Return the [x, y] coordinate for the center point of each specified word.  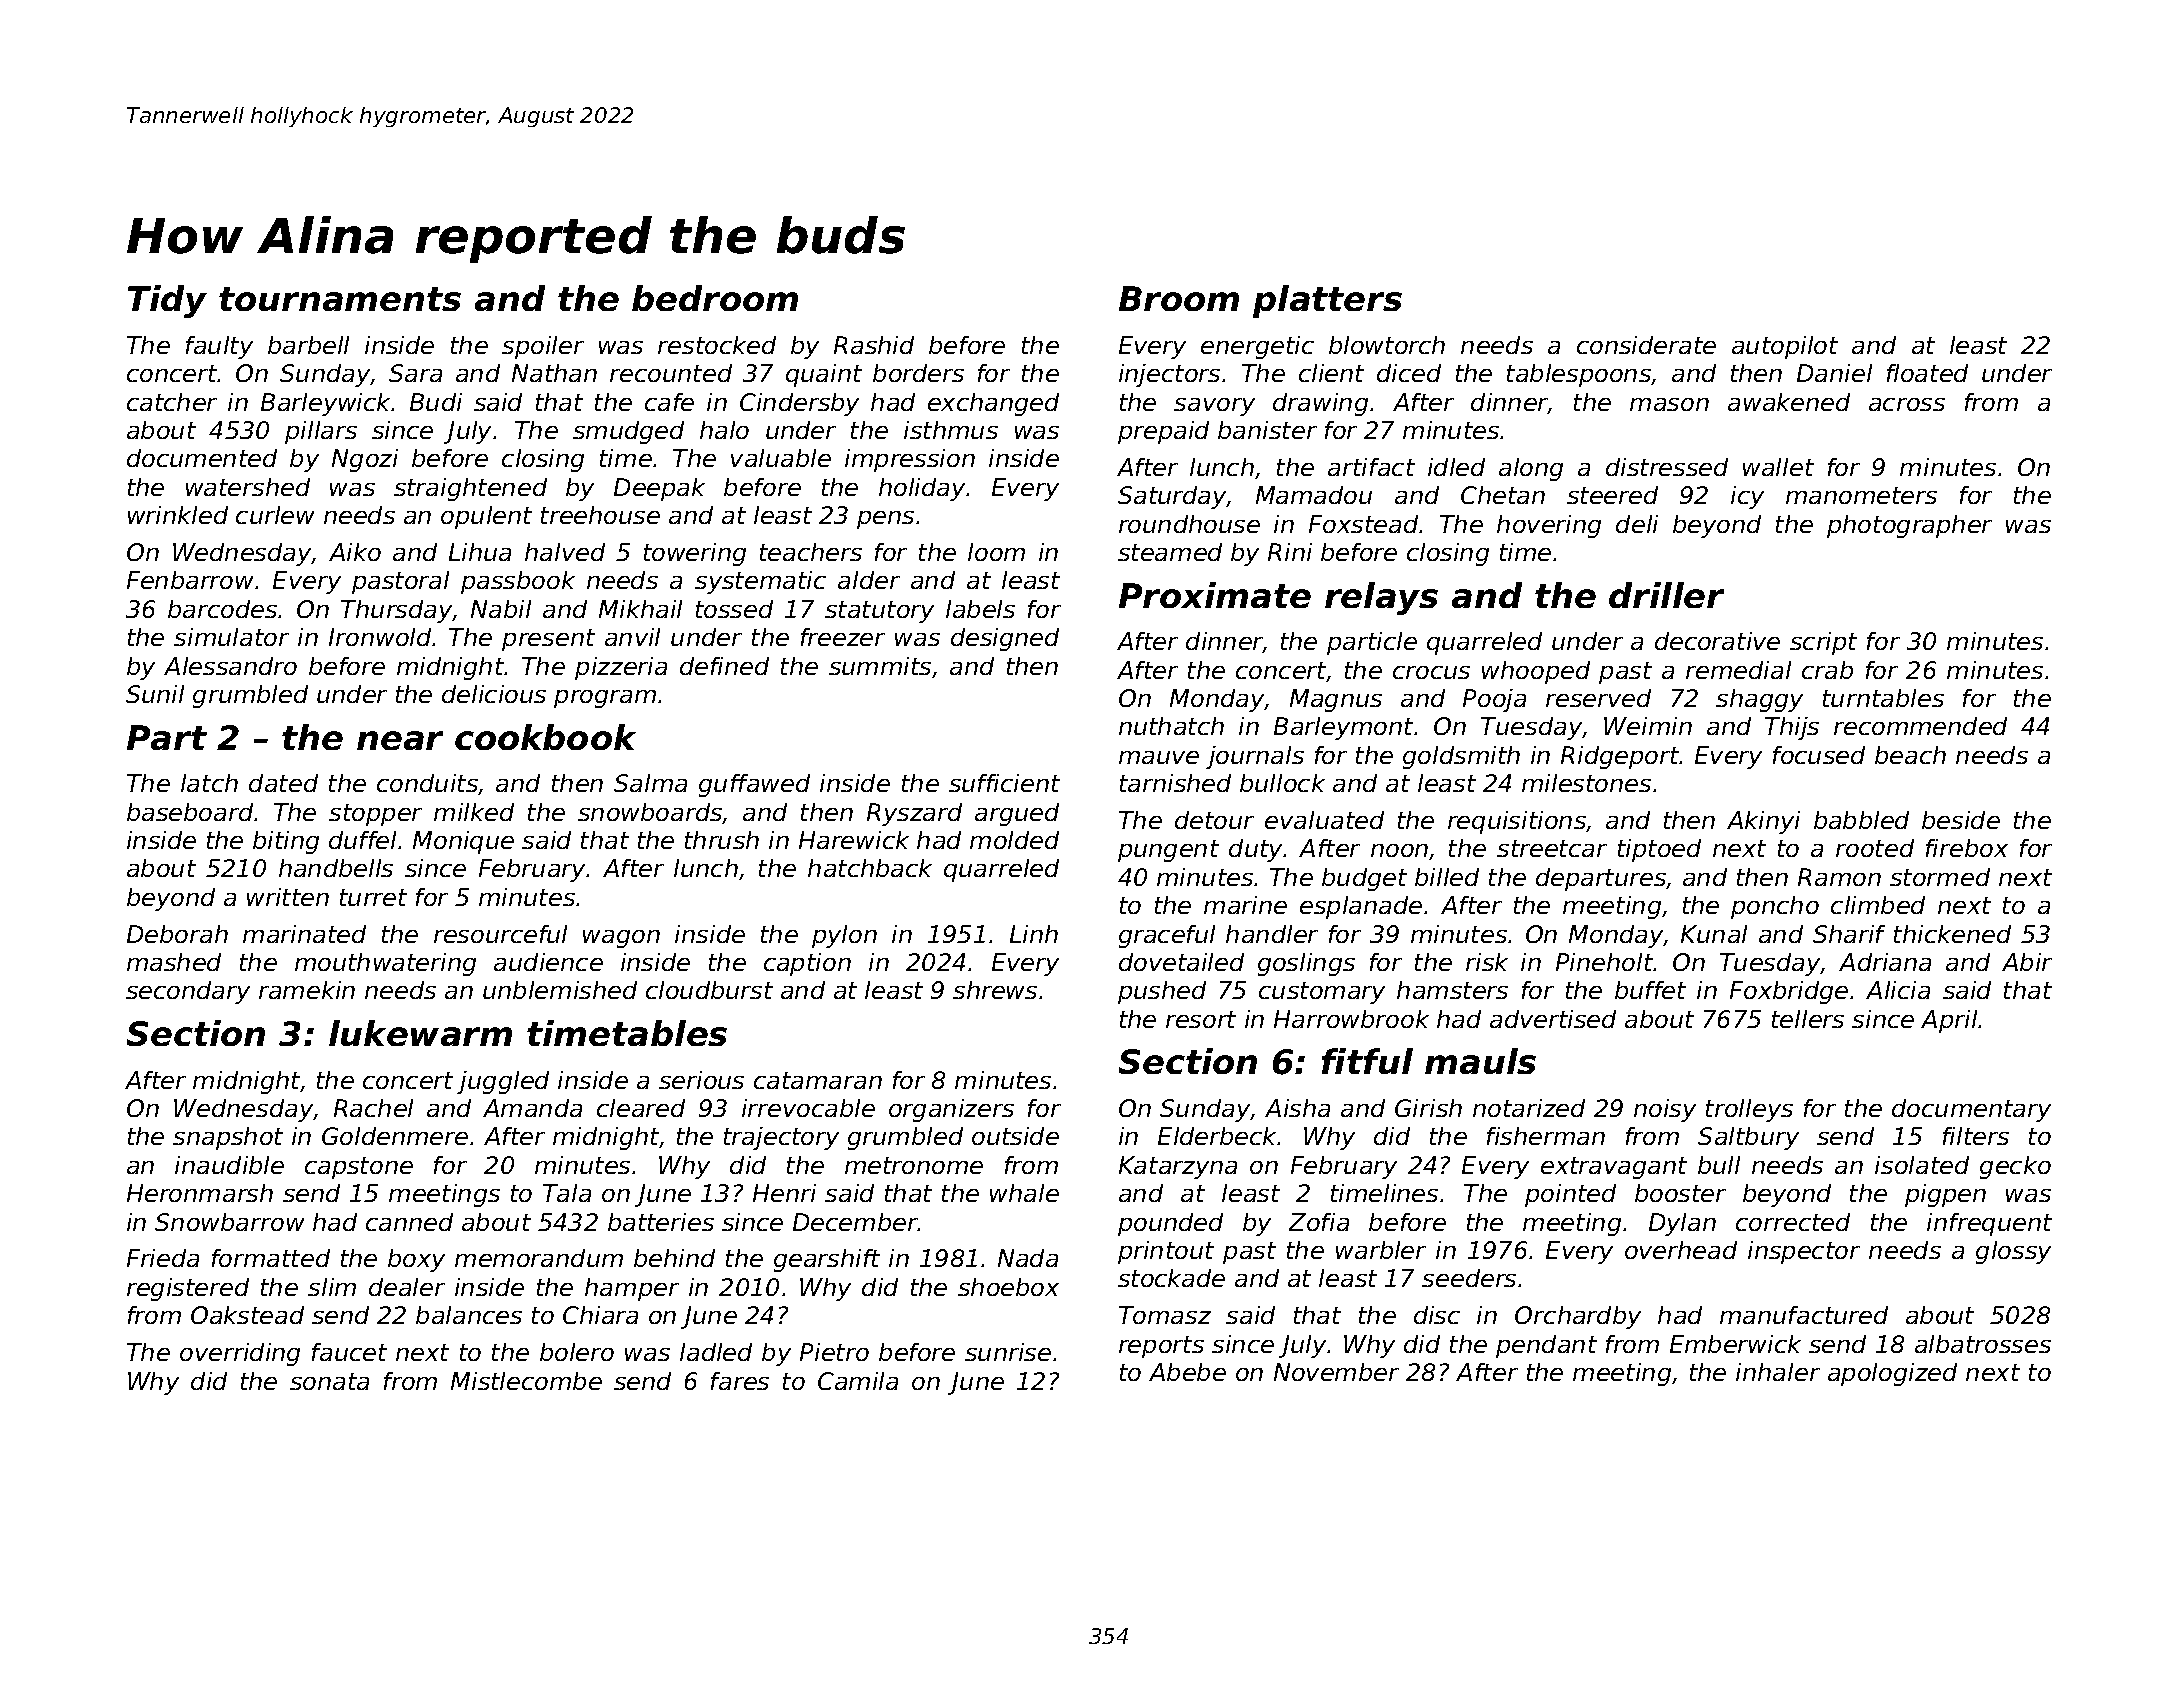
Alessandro [230, 666]
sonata [329, 1381]
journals [1255, 757]
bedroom [715, 298]
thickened [1952, 934]
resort [1201, 1019]
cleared [641, 1108]
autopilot [1785, 347]
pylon [844, 936]
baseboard [190, 812]
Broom [1179, 298]
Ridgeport [1620, 757]
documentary [1971, 1110]
